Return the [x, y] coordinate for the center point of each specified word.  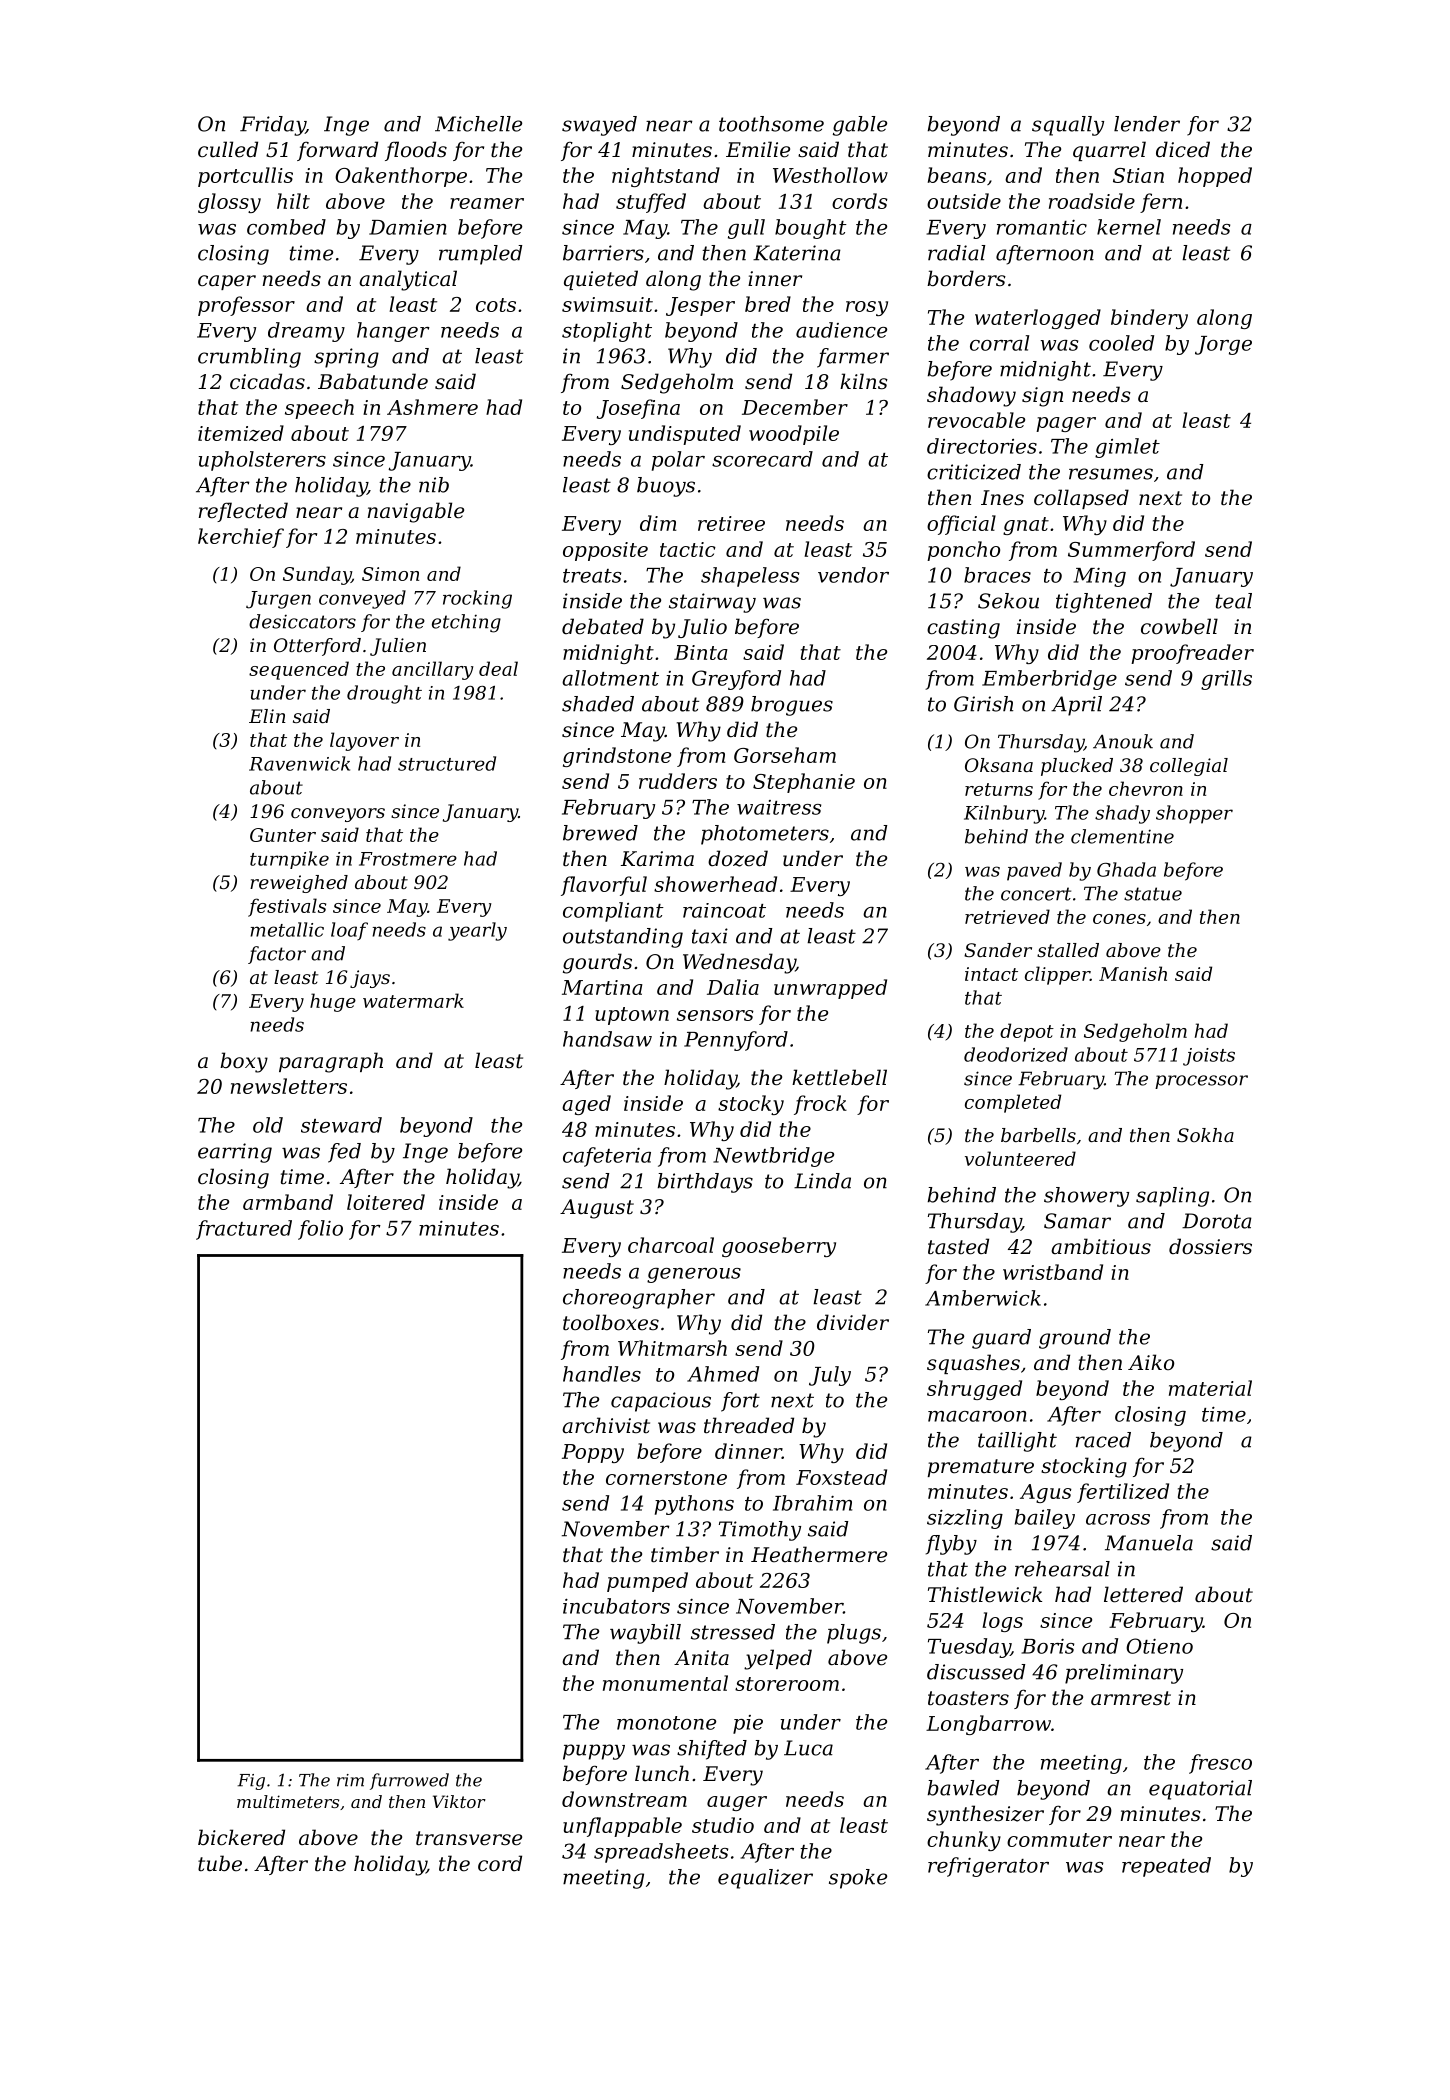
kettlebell [839, 1077]
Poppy [593, 1453]
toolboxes [611, 1322]
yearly [477, 931]
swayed [599, 126]
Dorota [1217, 1221]
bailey [1045, 1519]
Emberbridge [1049, 680]
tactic [688, 549]
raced [1103, 1440]
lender [1147, 124]
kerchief [241, 538]
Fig [251, 1782]
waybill [645, 1634]
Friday [273, 126]
